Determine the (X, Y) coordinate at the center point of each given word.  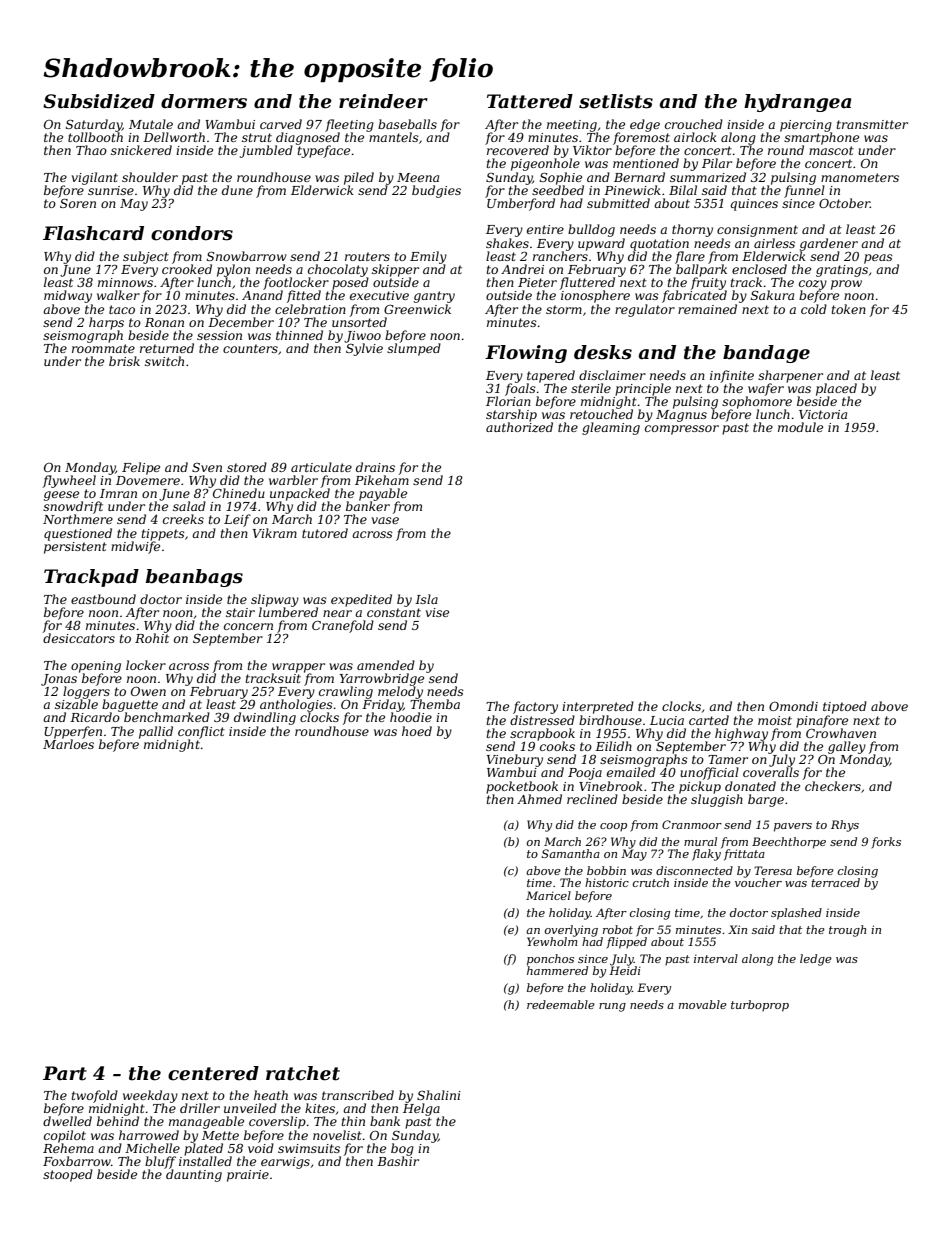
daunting (194, 1175)
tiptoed (845, 707)
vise (437, 612)
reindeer (383, 101)
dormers (204, 101)
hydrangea (797, 103)
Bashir (398, 1161)
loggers (86, 692)
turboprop (760, 1006)
